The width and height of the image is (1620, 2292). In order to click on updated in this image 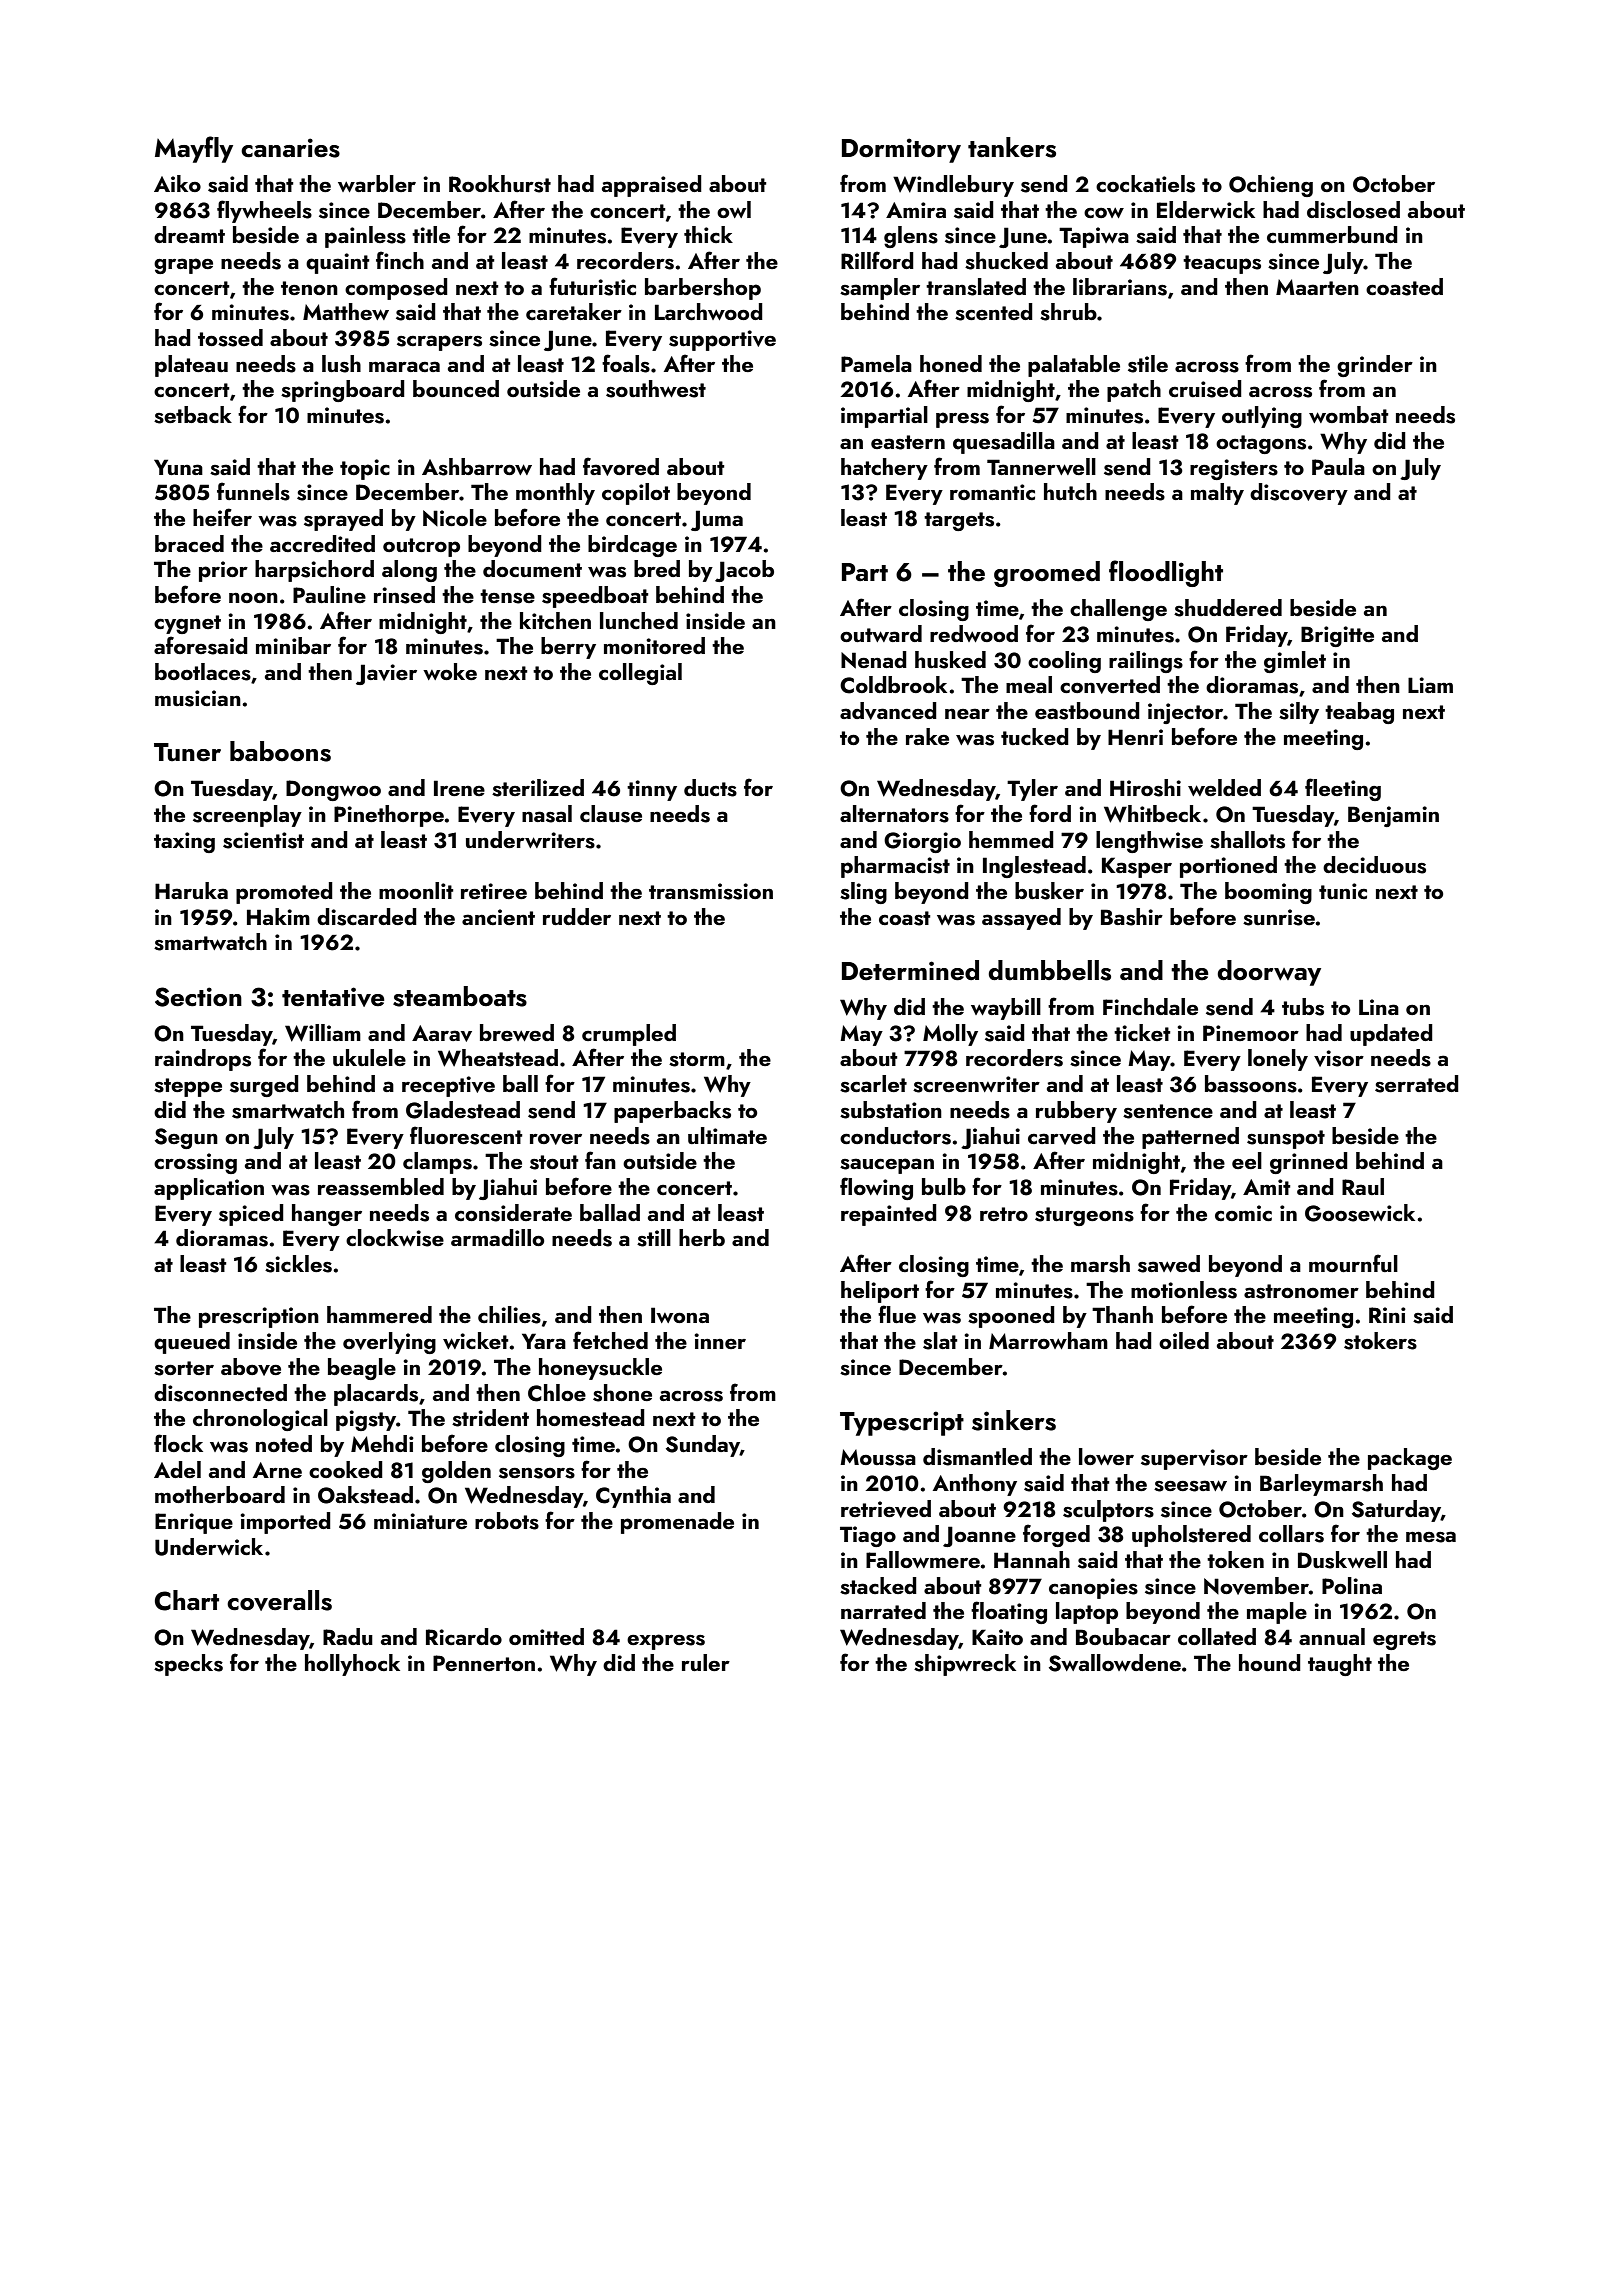, I will do `click(1391, 1035)`.
